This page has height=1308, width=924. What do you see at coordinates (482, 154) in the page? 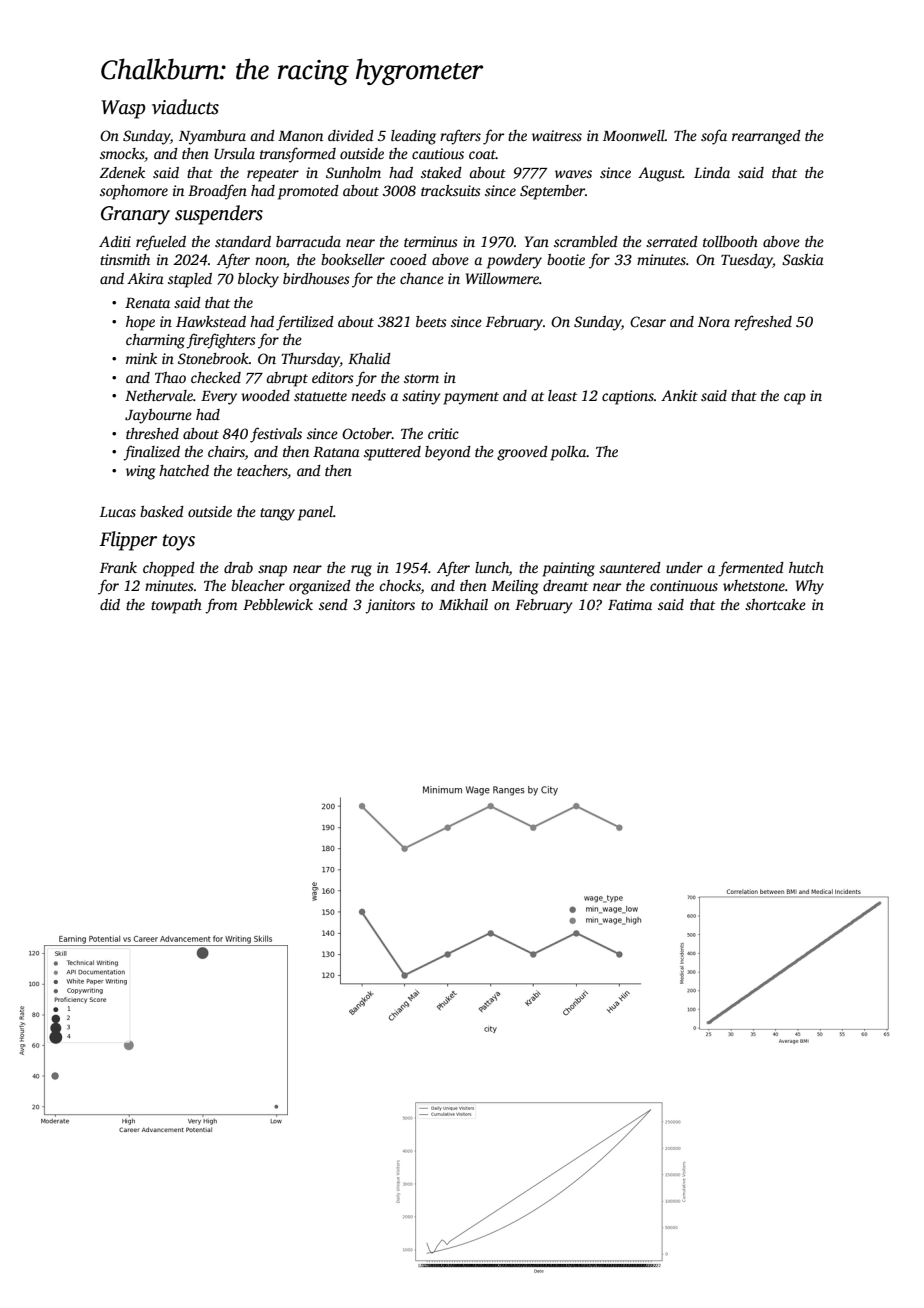
I see `coat` at bounding box center [482, 154].
